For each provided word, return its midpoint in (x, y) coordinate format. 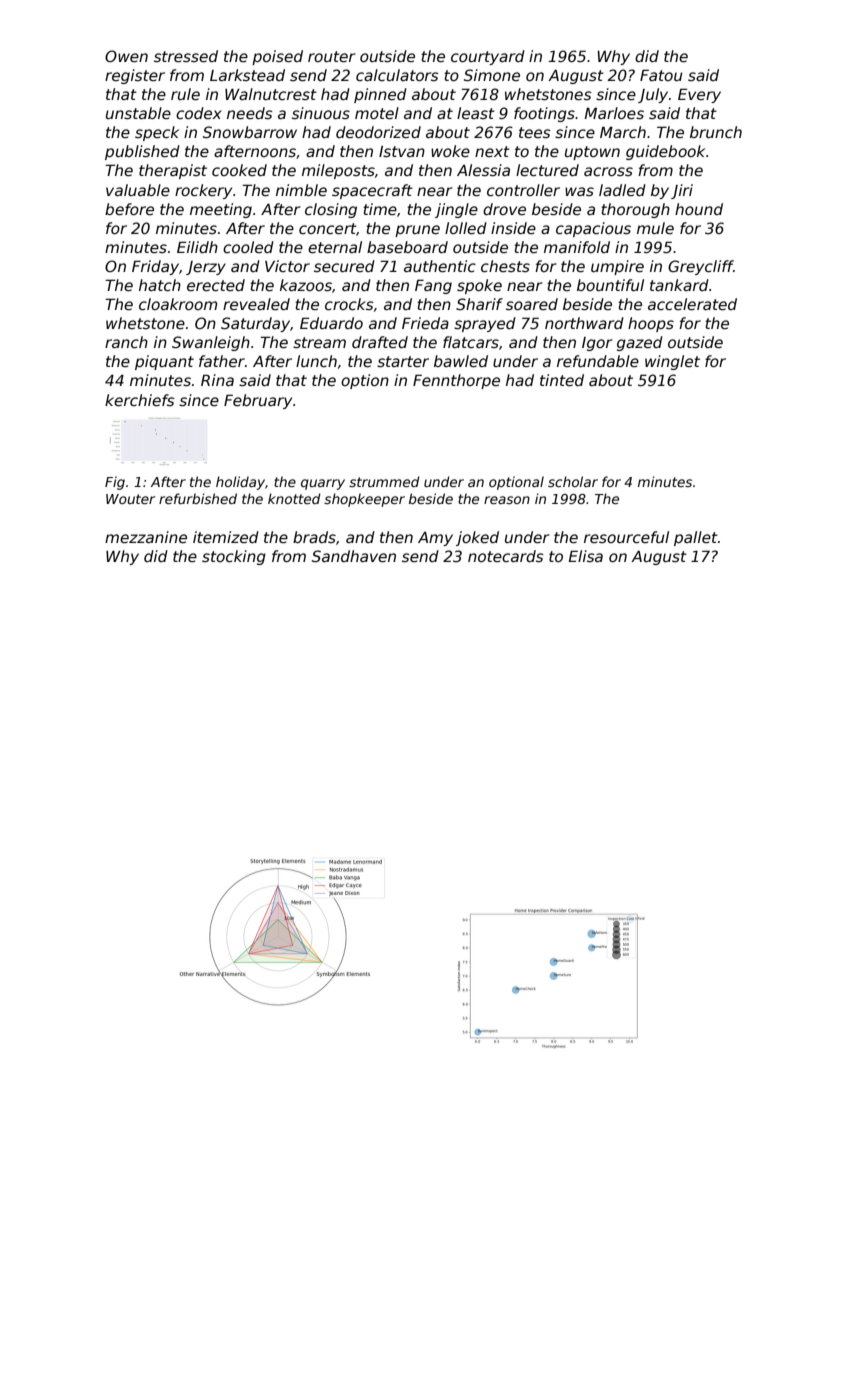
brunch (716, 132)
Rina (217, 380)
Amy (435, 539)
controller (523, 190)
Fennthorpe (456, 381)
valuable (138, 190)
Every (699, 95)
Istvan (402, 151)
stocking (234, 557)
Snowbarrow (250, 132)
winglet (672, 362)
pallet (696, 538)
